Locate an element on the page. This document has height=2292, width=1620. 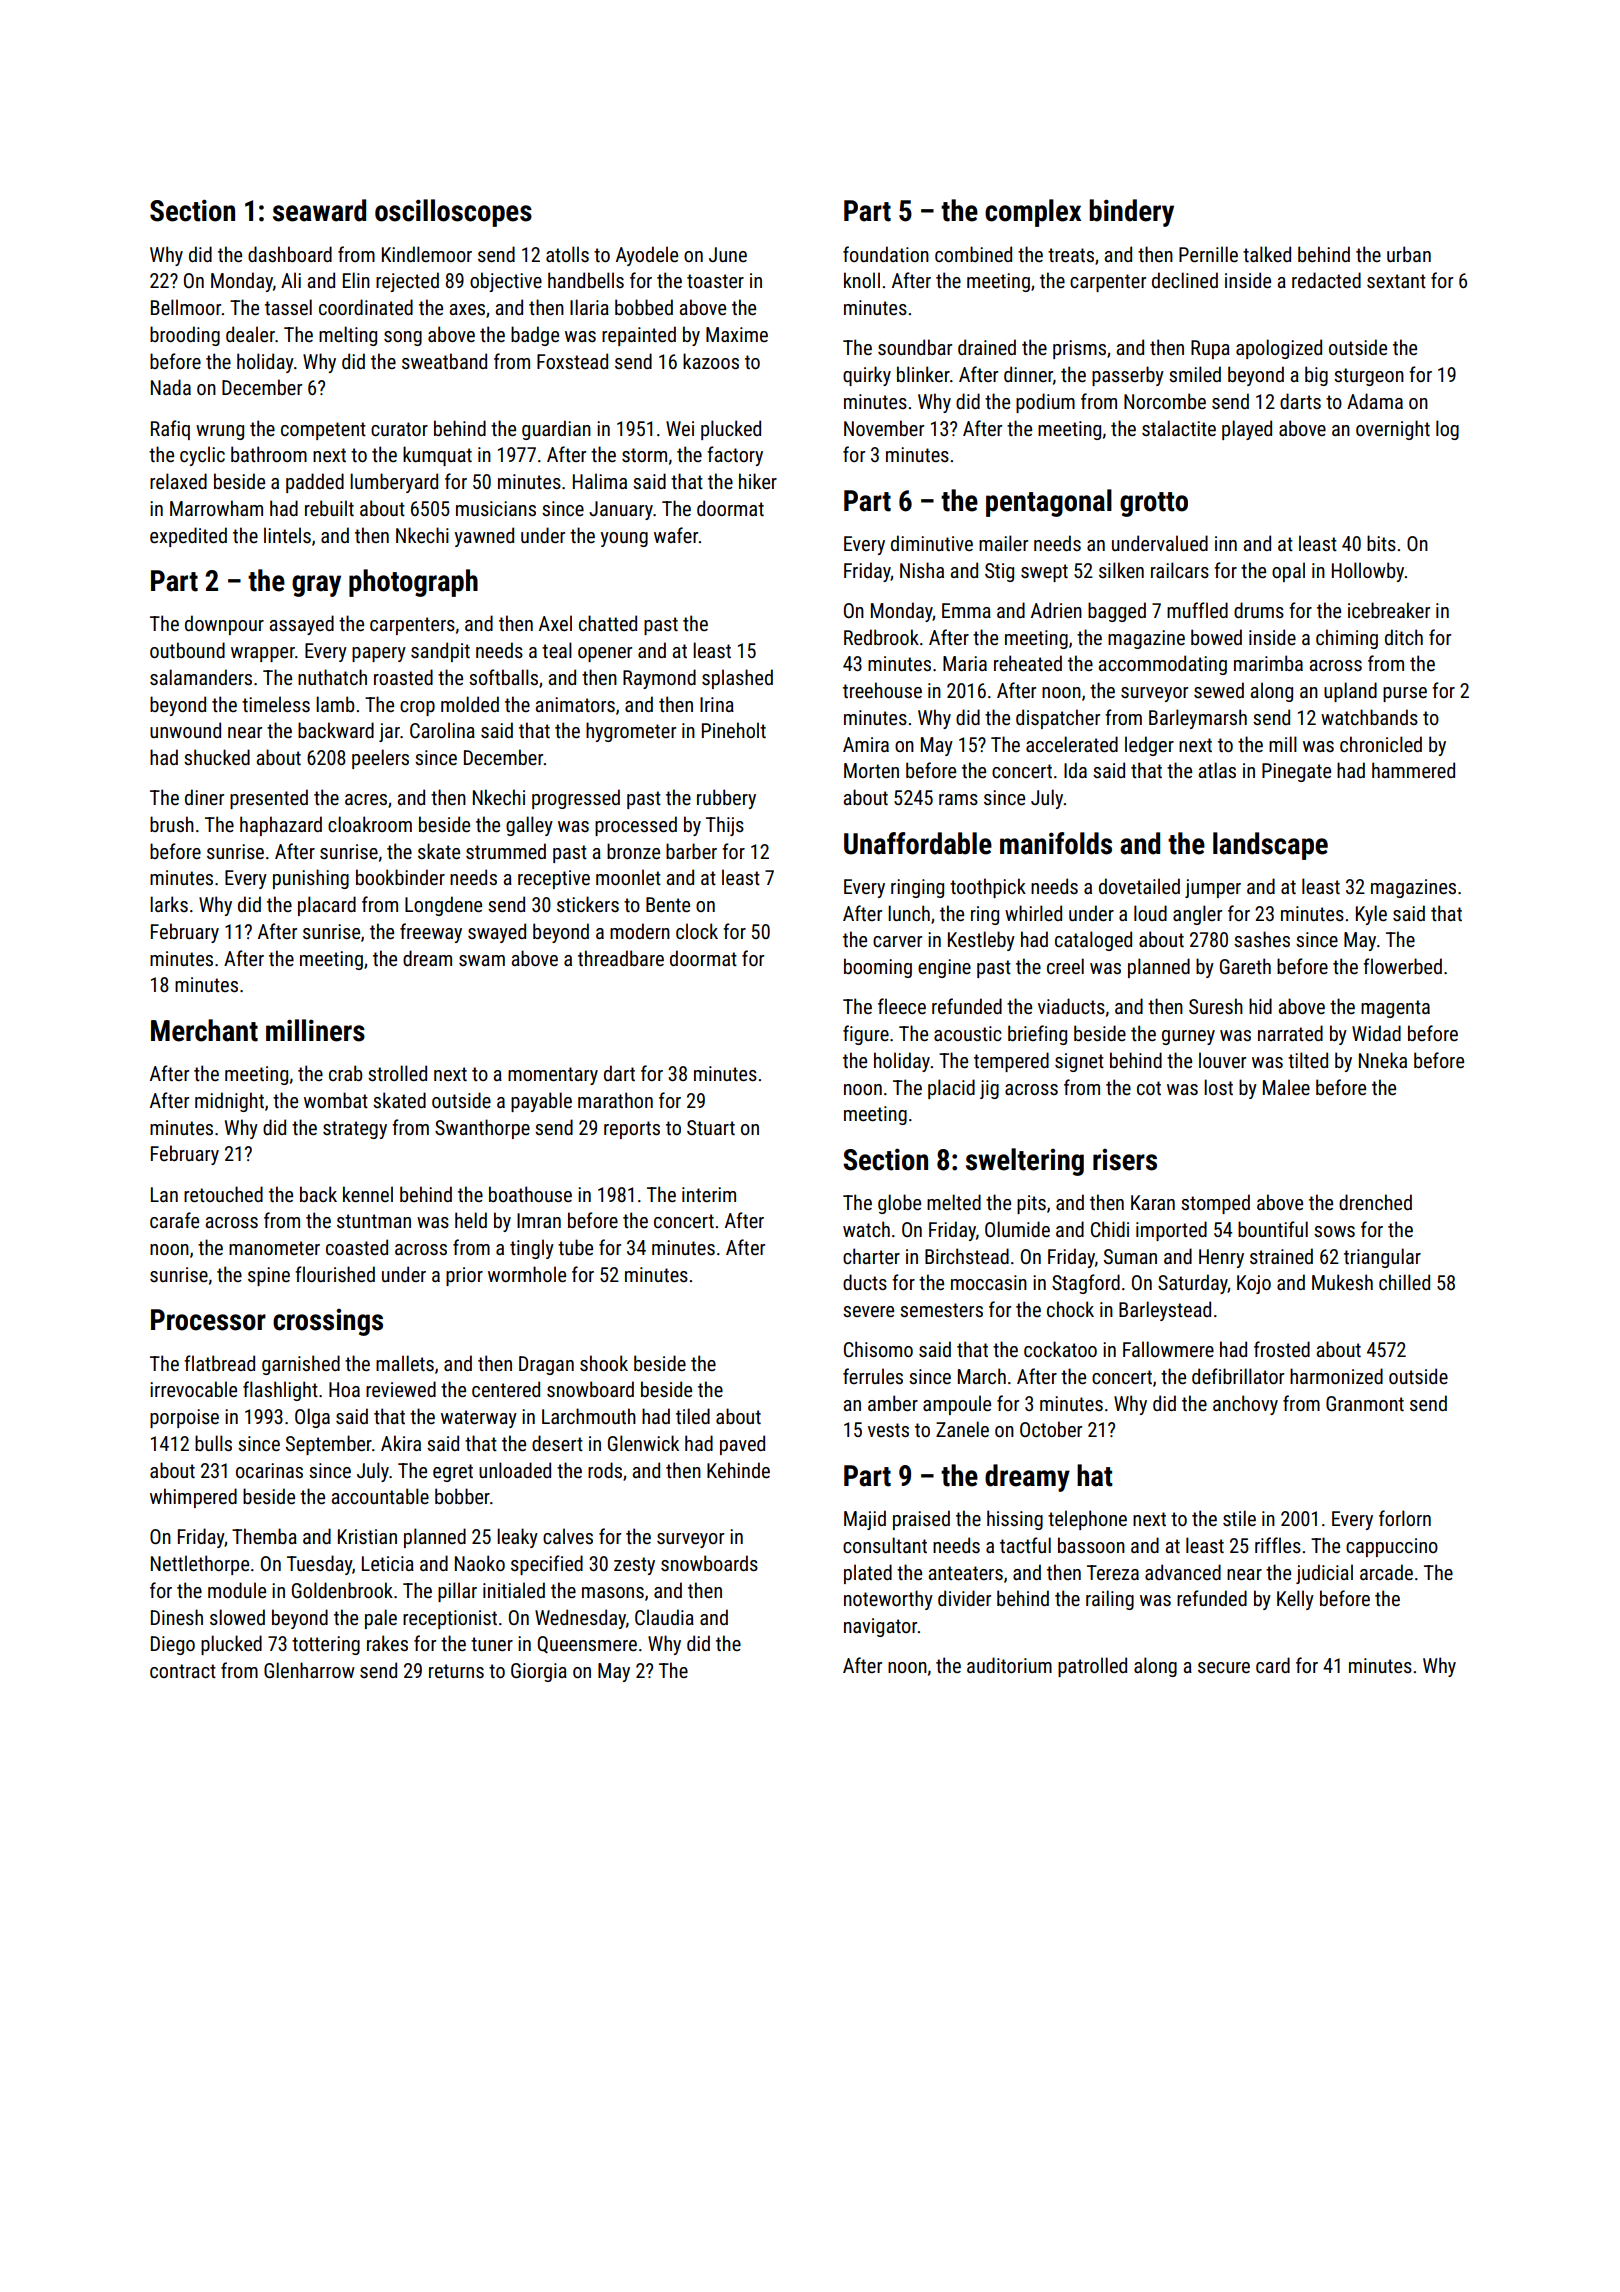
seaward is located at coordinates (319, 210).
